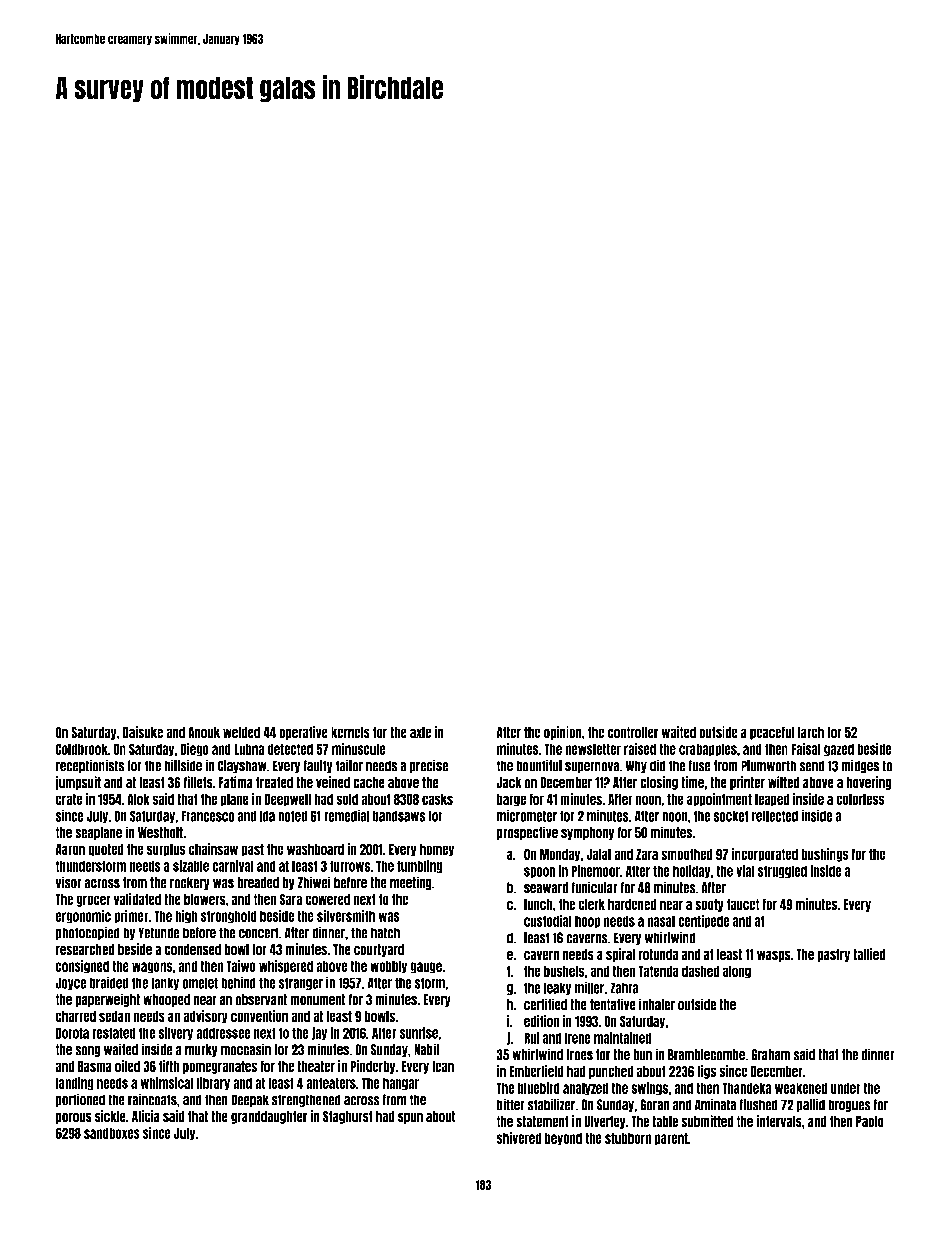 The image size is (952, 1233). Describe the element at coordinates (70, 849) in the screenshot. I see `Aaron` at that location.
